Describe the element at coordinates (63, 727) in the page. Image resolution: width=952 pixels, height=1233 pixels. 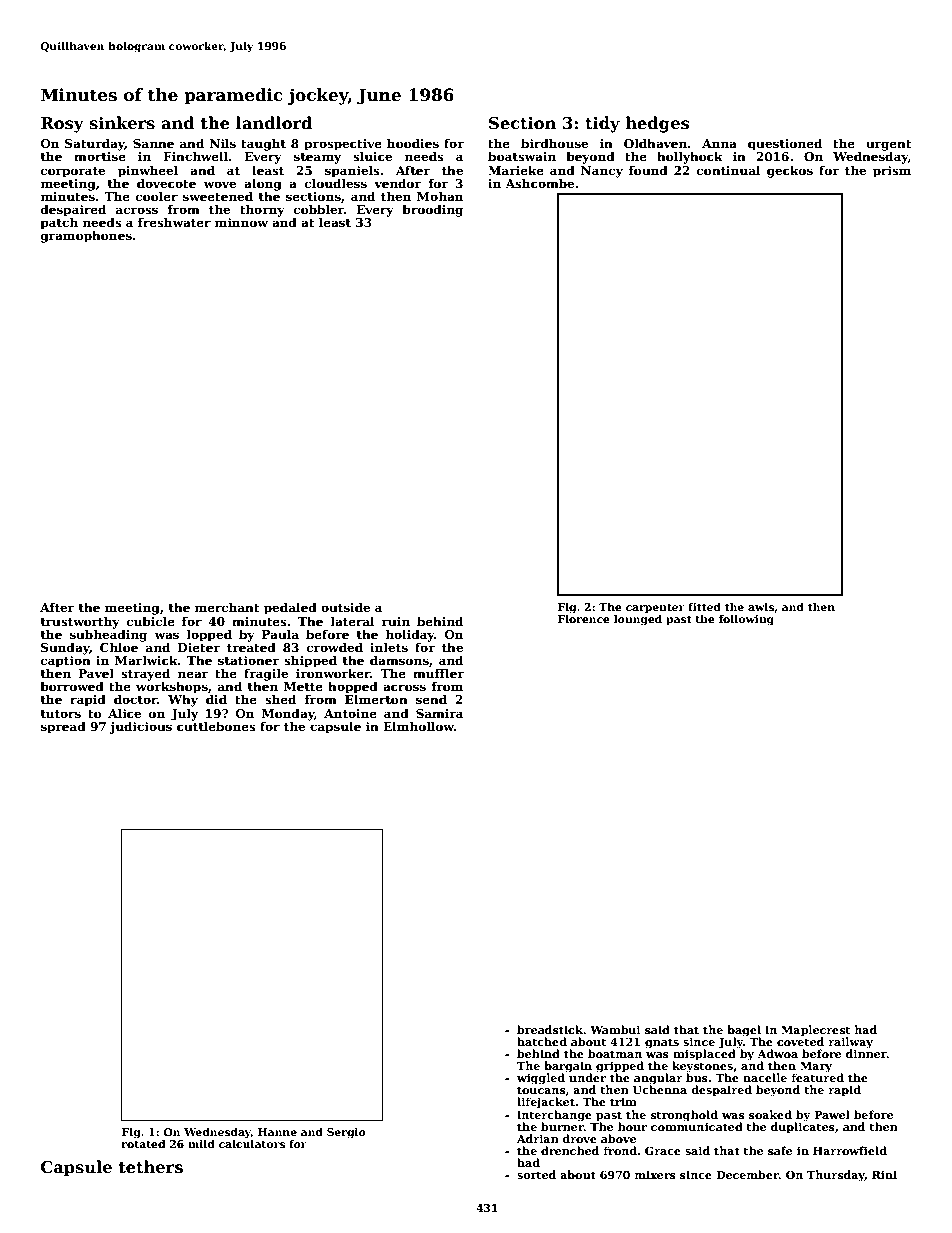
I see `spread` at that location.
